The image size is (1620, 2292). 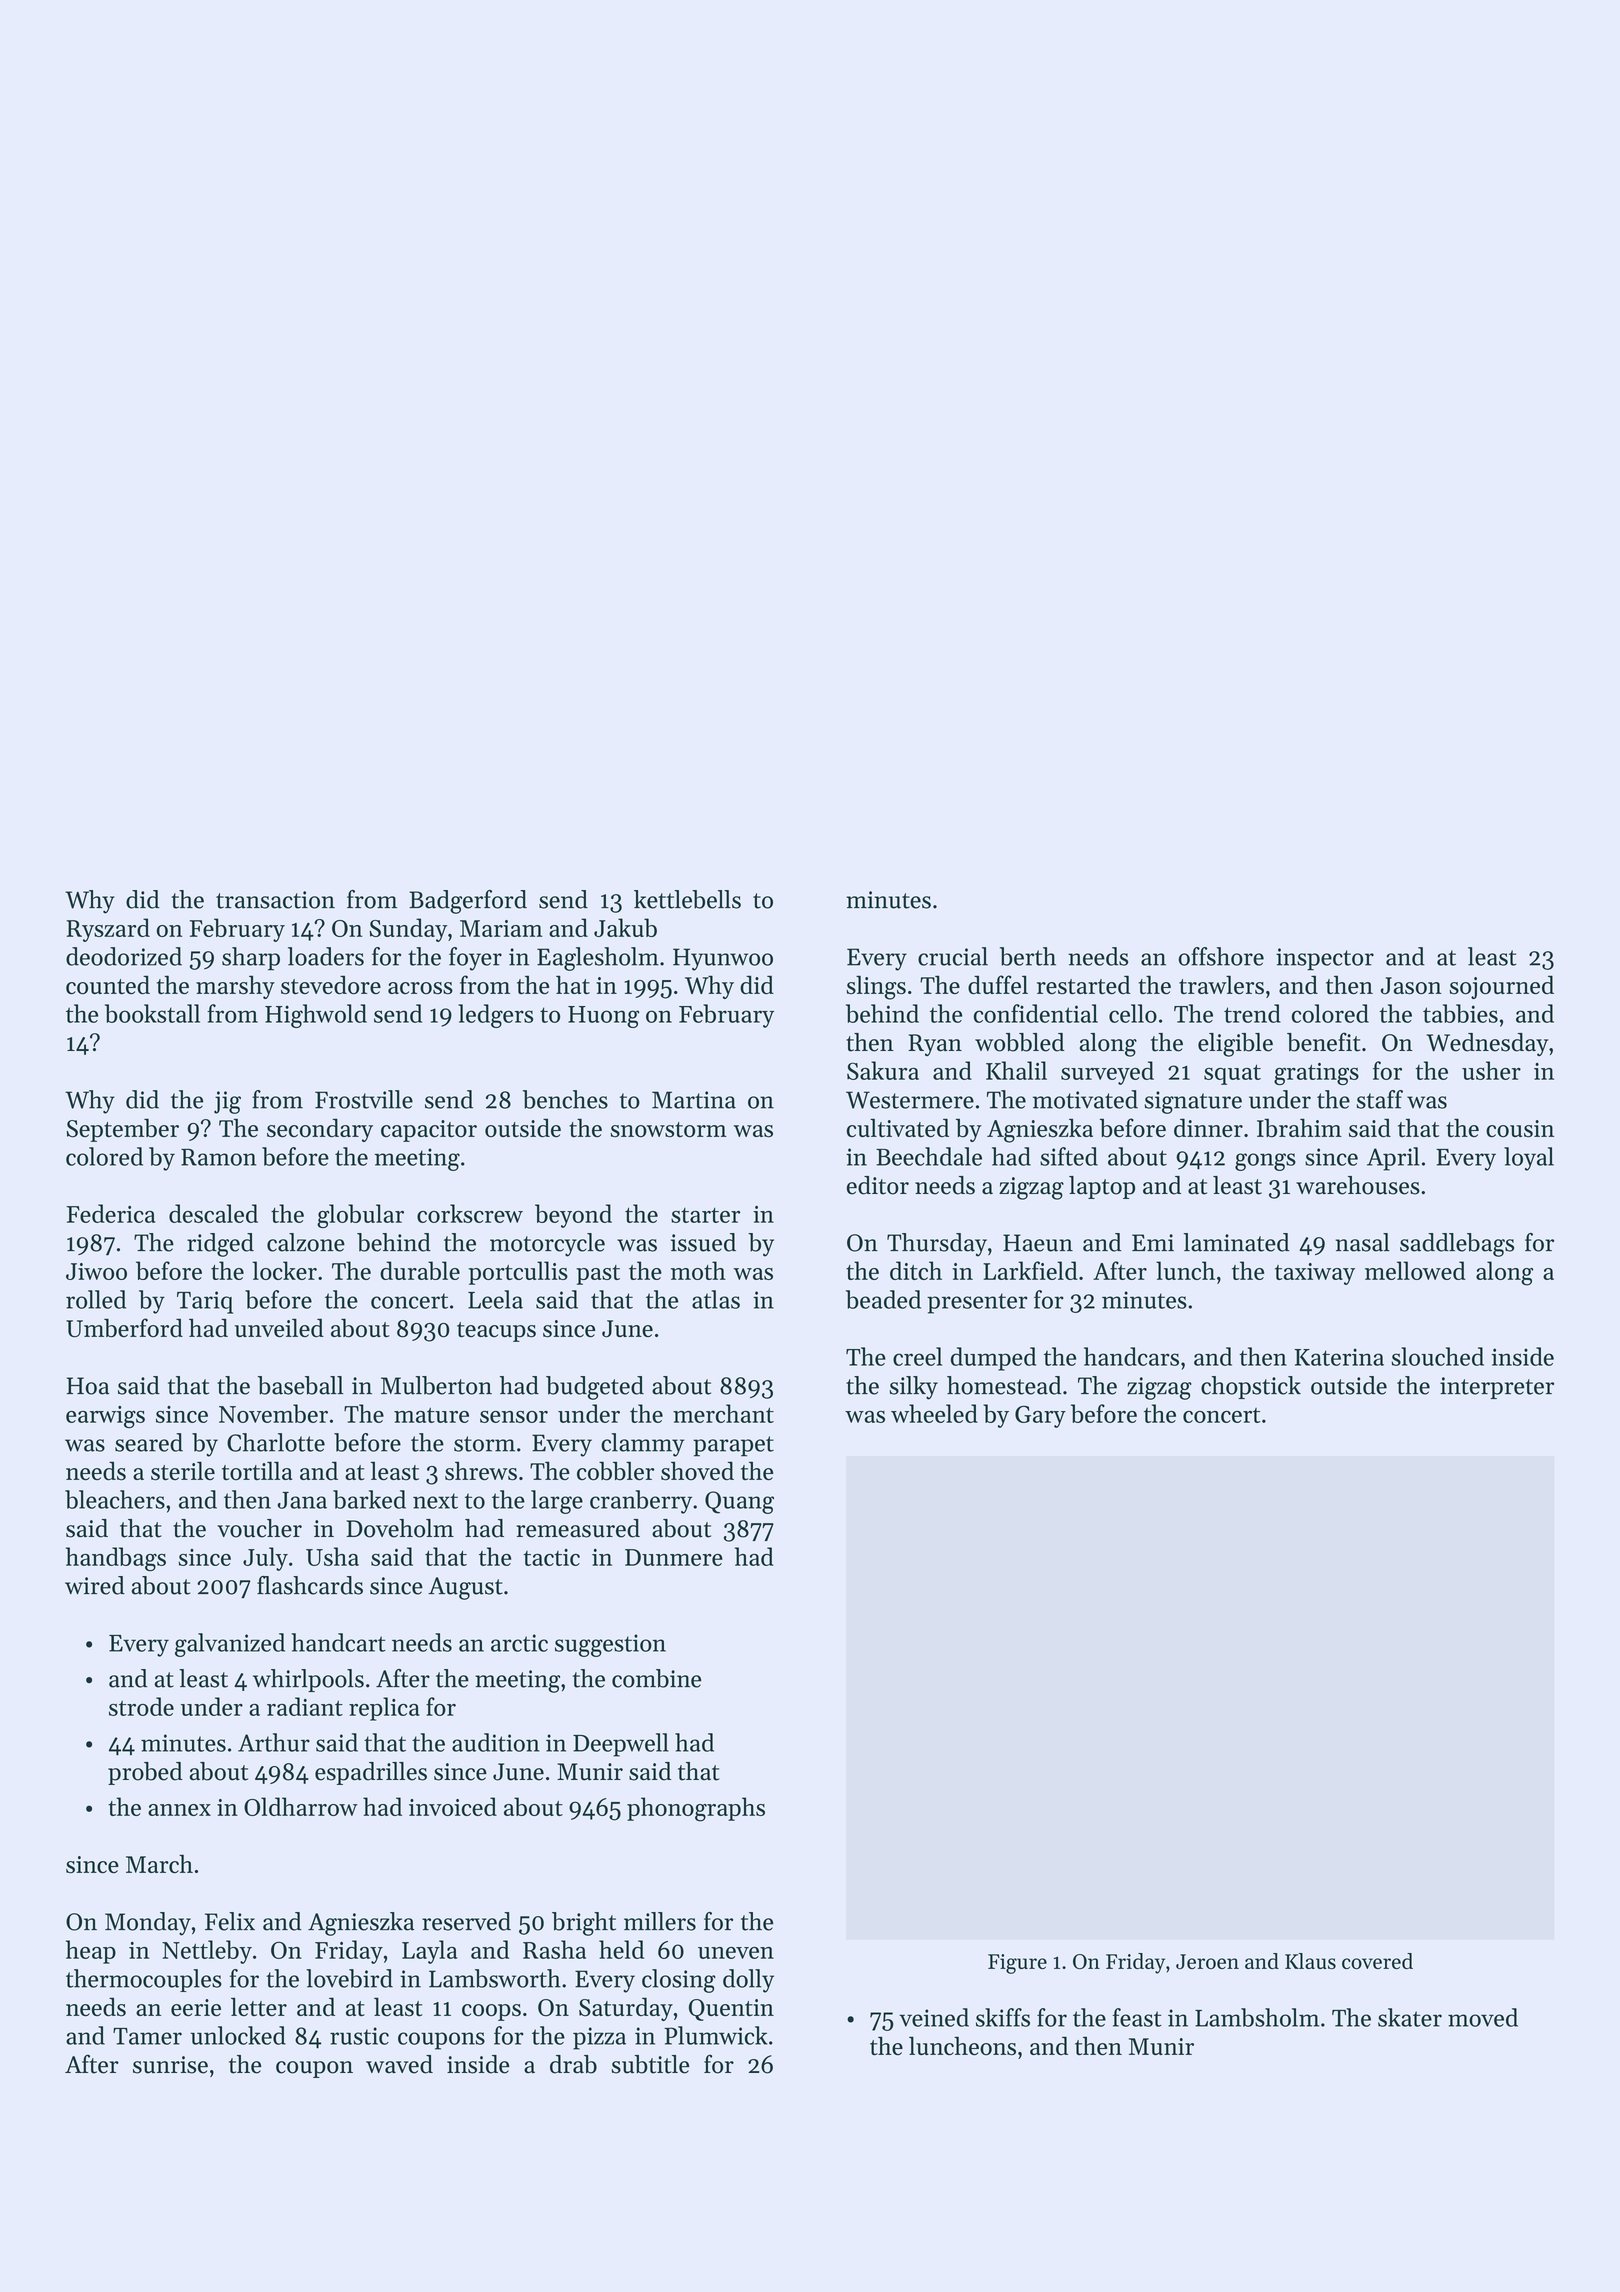 I want to click on radiant, so click(x=305, y=1706).
